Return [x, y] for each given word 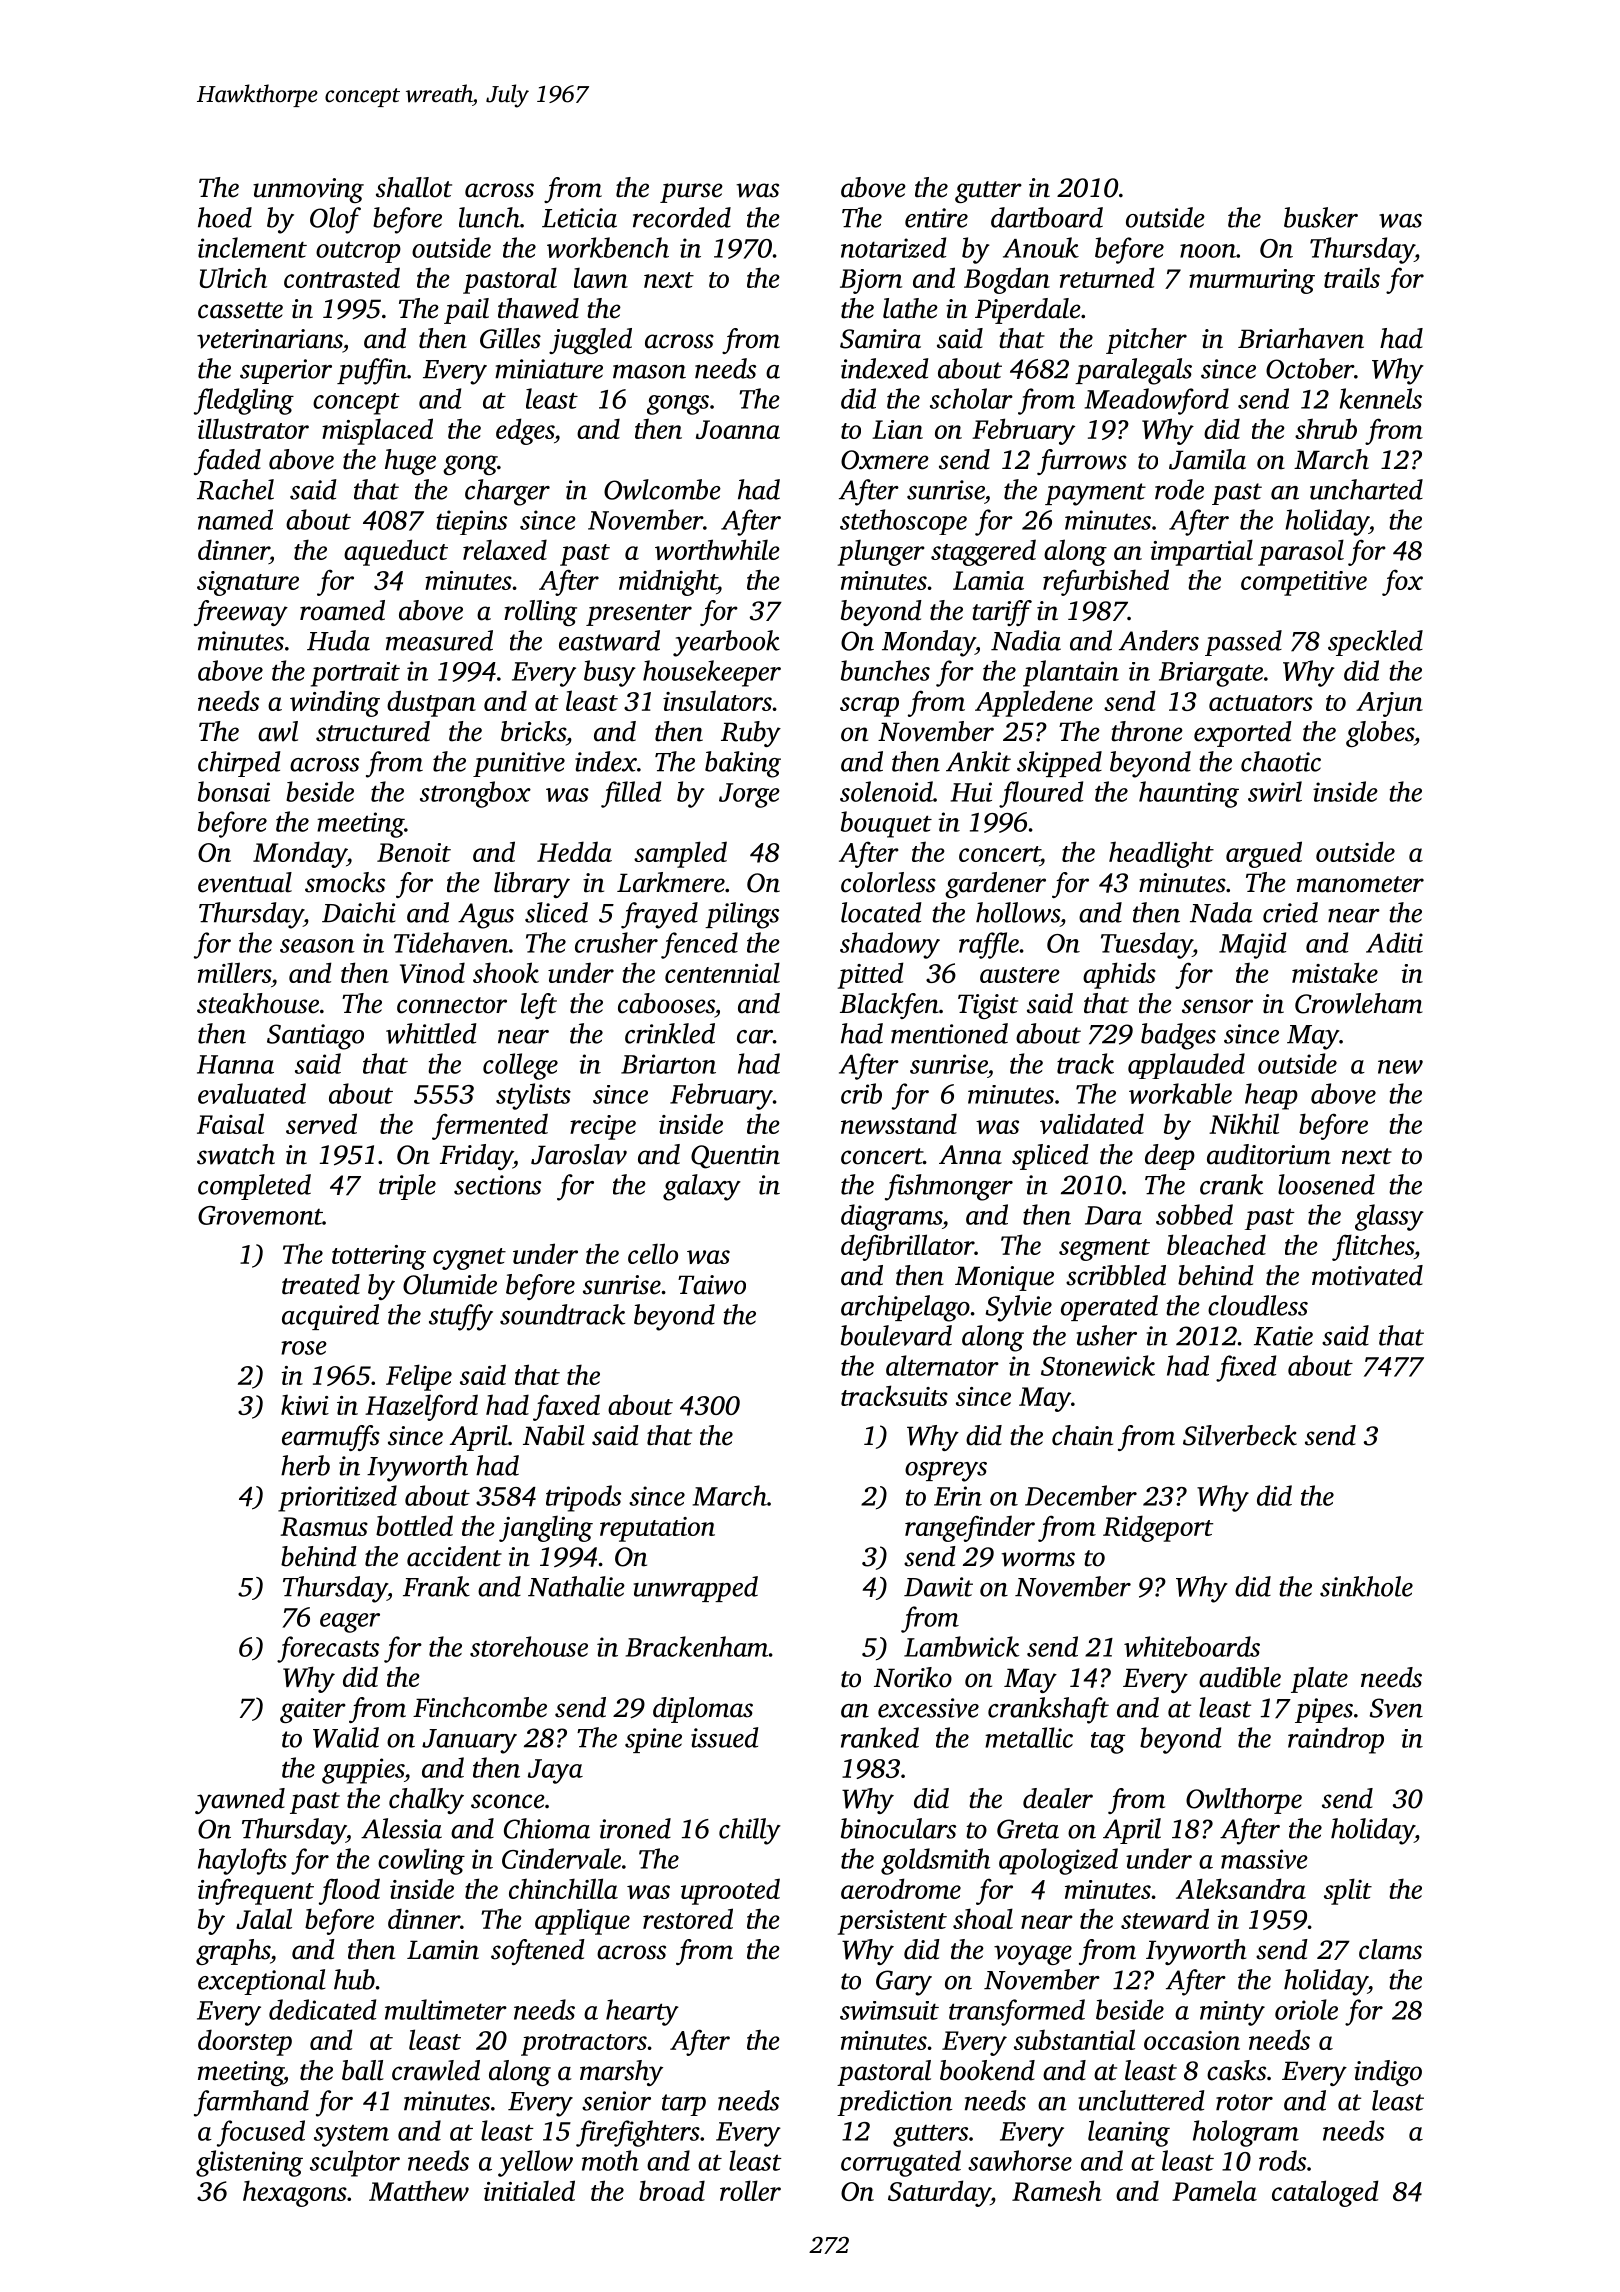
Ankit [978, 761]
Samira [880, 339]
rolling [540, 613]
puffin [372, 371]
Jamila [1207, 459]
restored [688, 1918]
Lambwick [962, 1646]
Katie [1283, 1336]
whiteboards [1192, 1646]
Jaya [555, 1771]
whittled [431, 1033]
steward [1165, 1918]
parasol [1301, 552]
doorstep [245, 2042]
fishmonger [949, 1187]
